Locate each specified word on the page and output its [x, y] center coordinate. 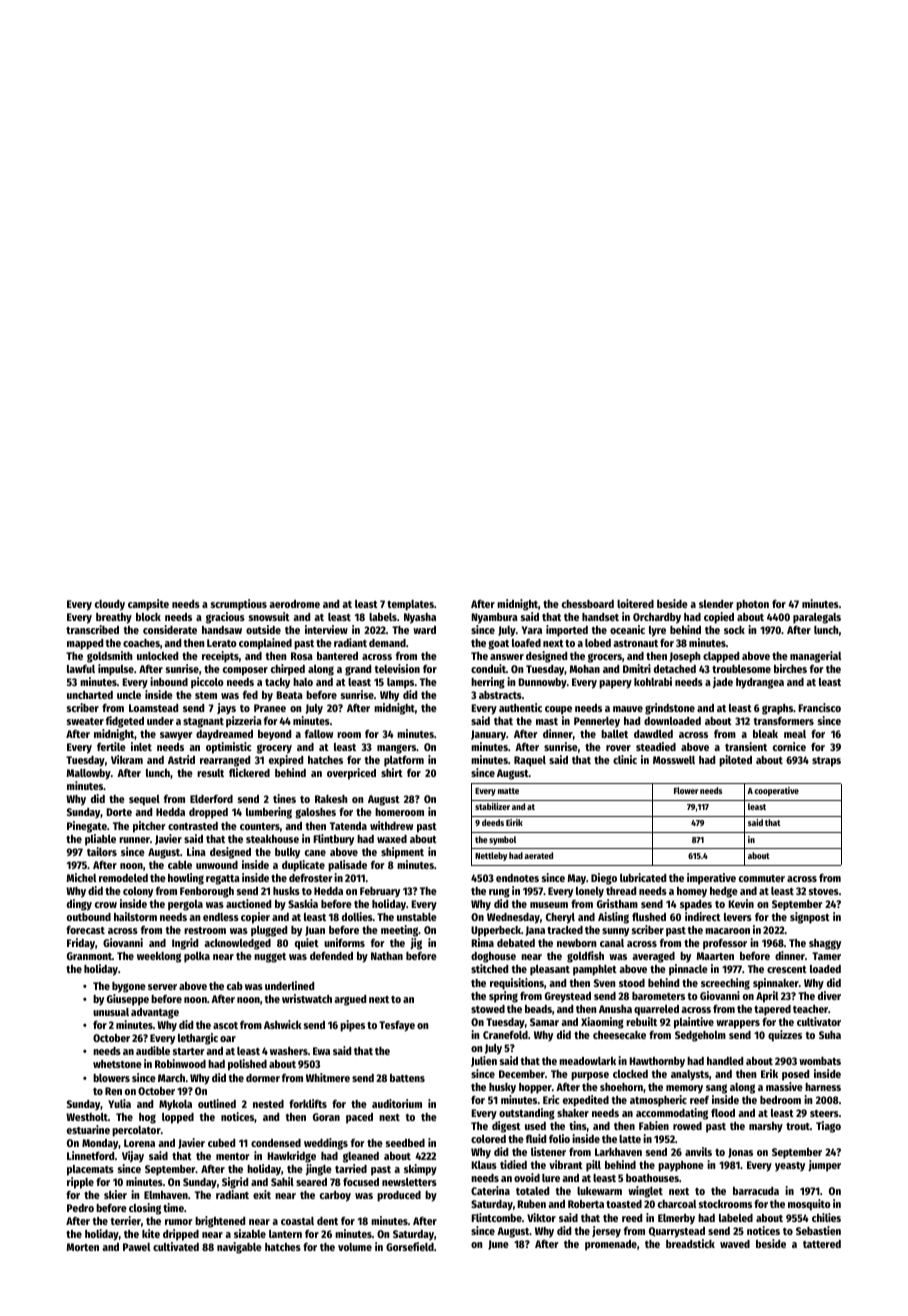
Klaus [484, 1165]
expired [286, 761]
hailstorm [135, 916]
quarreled [656, 1010]
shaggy [825, 944]
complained [265, 644]
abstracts [500, 695]
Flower [686, 790]
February [380, 892]
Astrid [181, 759]
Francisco [819, 707]
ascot [225, 1025]
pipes [352, 1026]
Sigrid [235, 1183]
